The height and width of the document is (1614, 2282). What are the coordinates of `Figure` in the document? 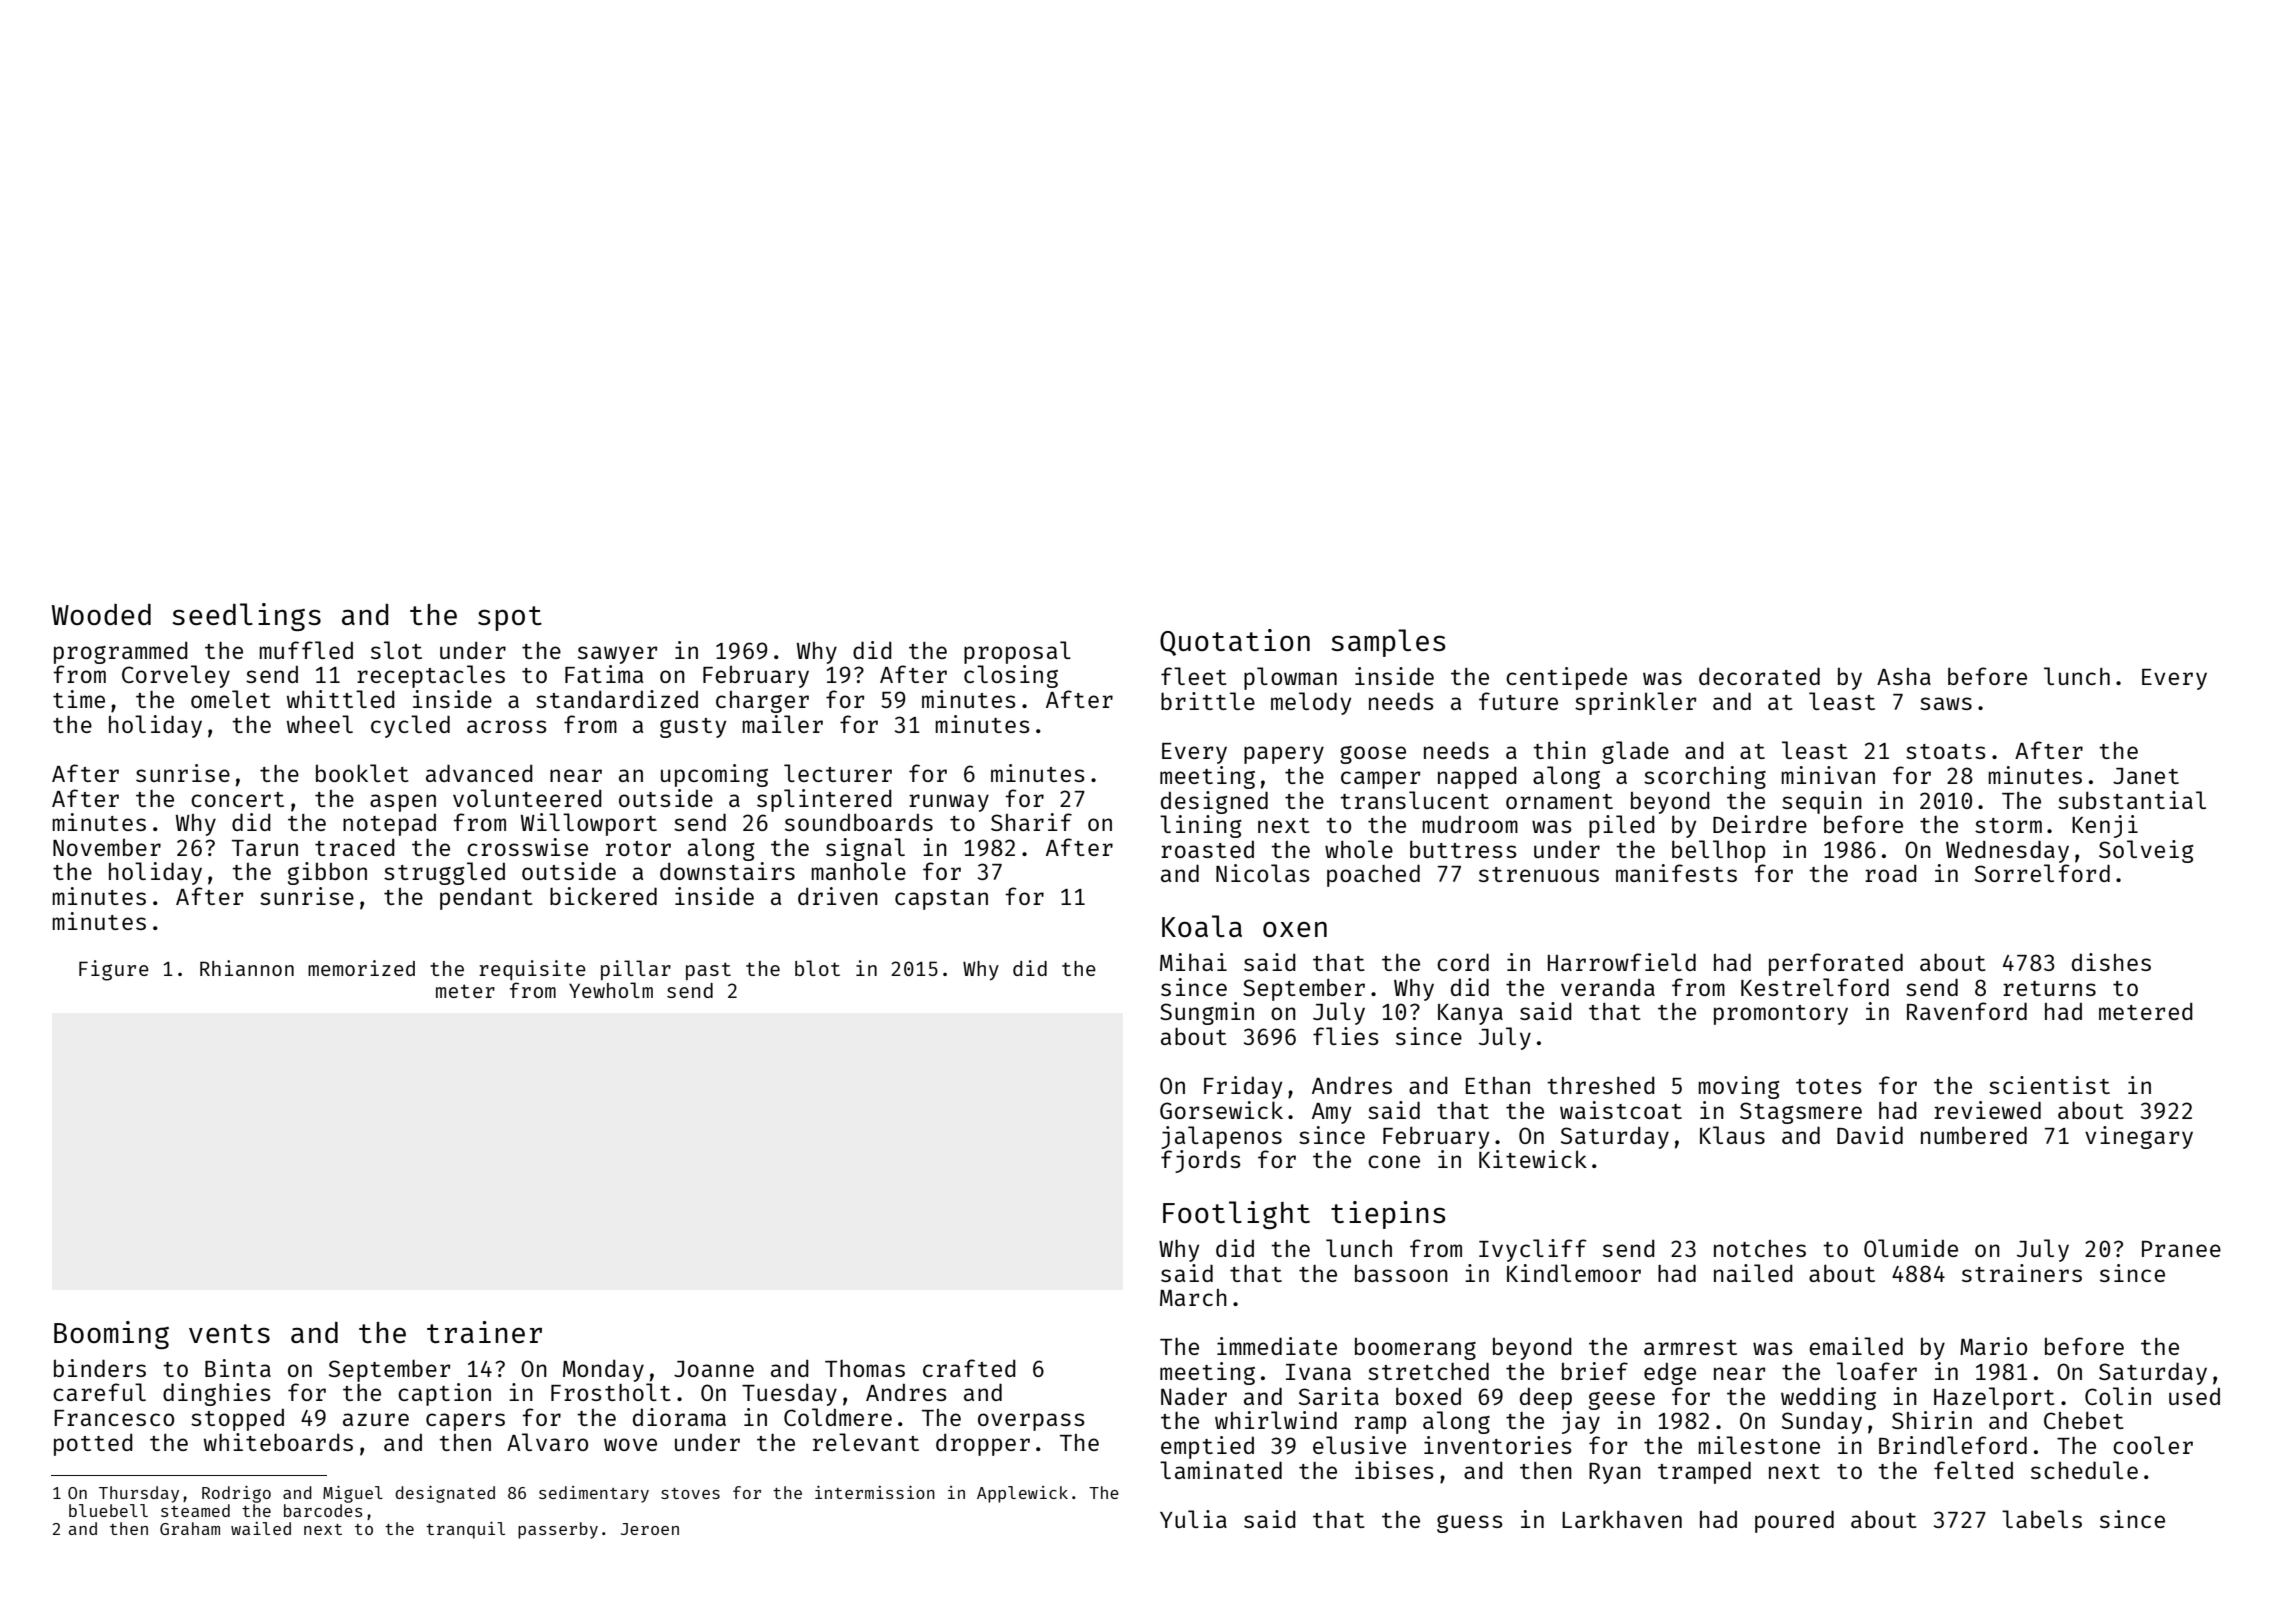 It's located at (114, 970).
